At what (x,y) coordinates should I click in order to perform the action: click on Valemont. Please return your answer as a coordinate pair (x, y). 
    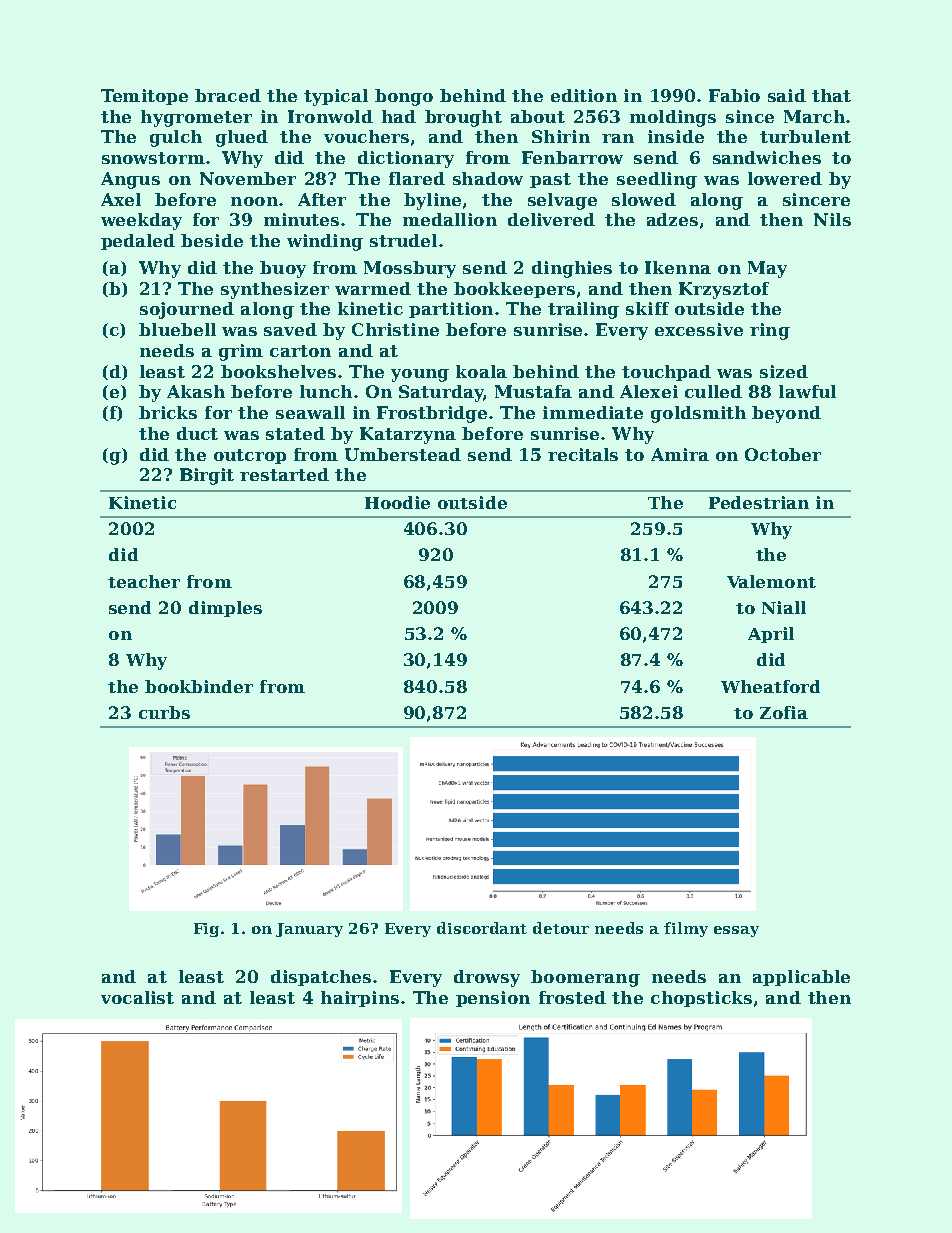
    Looking at the image, I should click on (771, 581).
